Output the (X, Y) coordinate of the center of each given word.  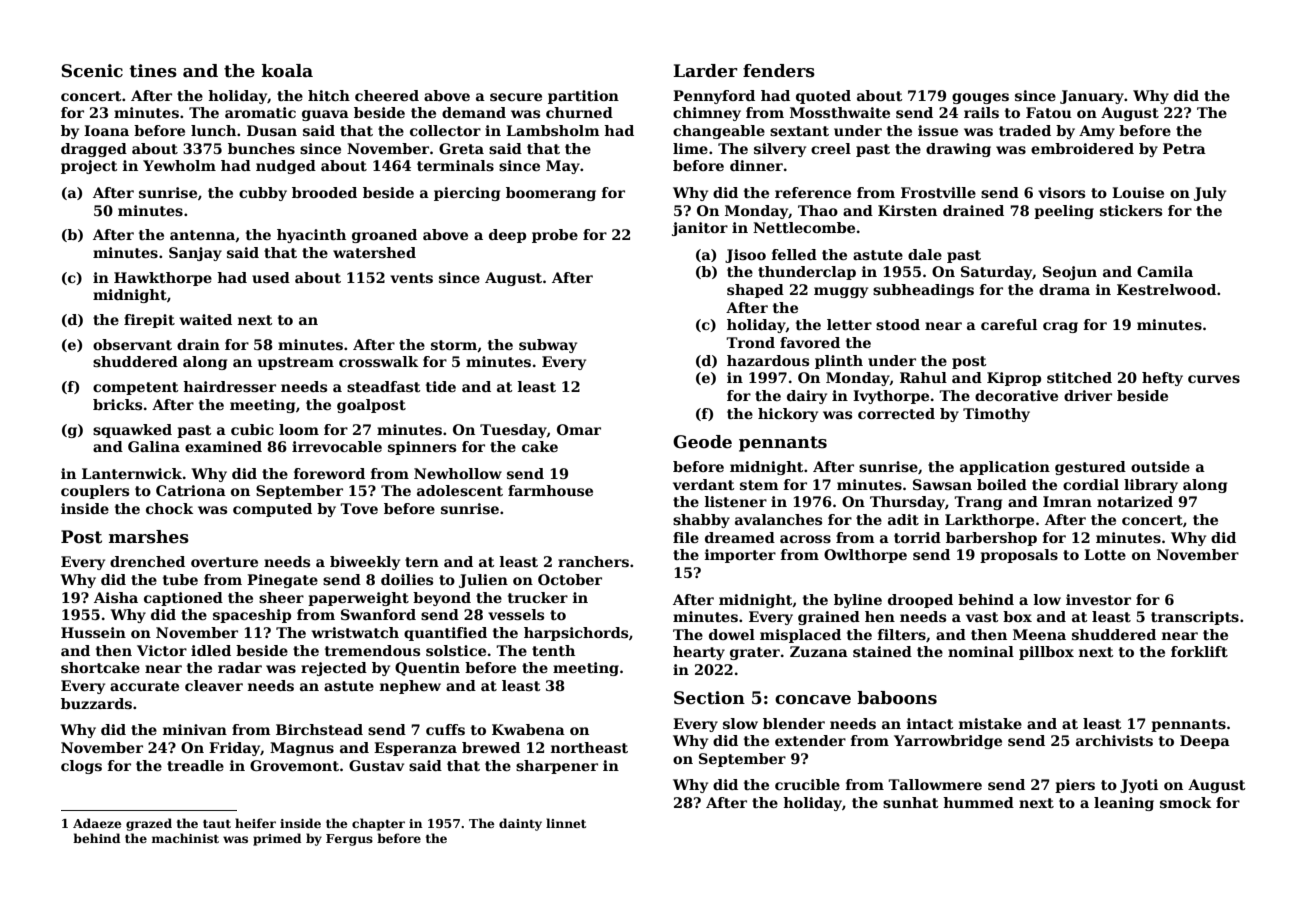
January (1092, 97)
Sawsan (942, 484)
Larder (705, 71)
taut (217, 824)
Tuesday (513, 431)
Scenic (92, 71)
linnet (566, 823)
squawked (132, 431)
